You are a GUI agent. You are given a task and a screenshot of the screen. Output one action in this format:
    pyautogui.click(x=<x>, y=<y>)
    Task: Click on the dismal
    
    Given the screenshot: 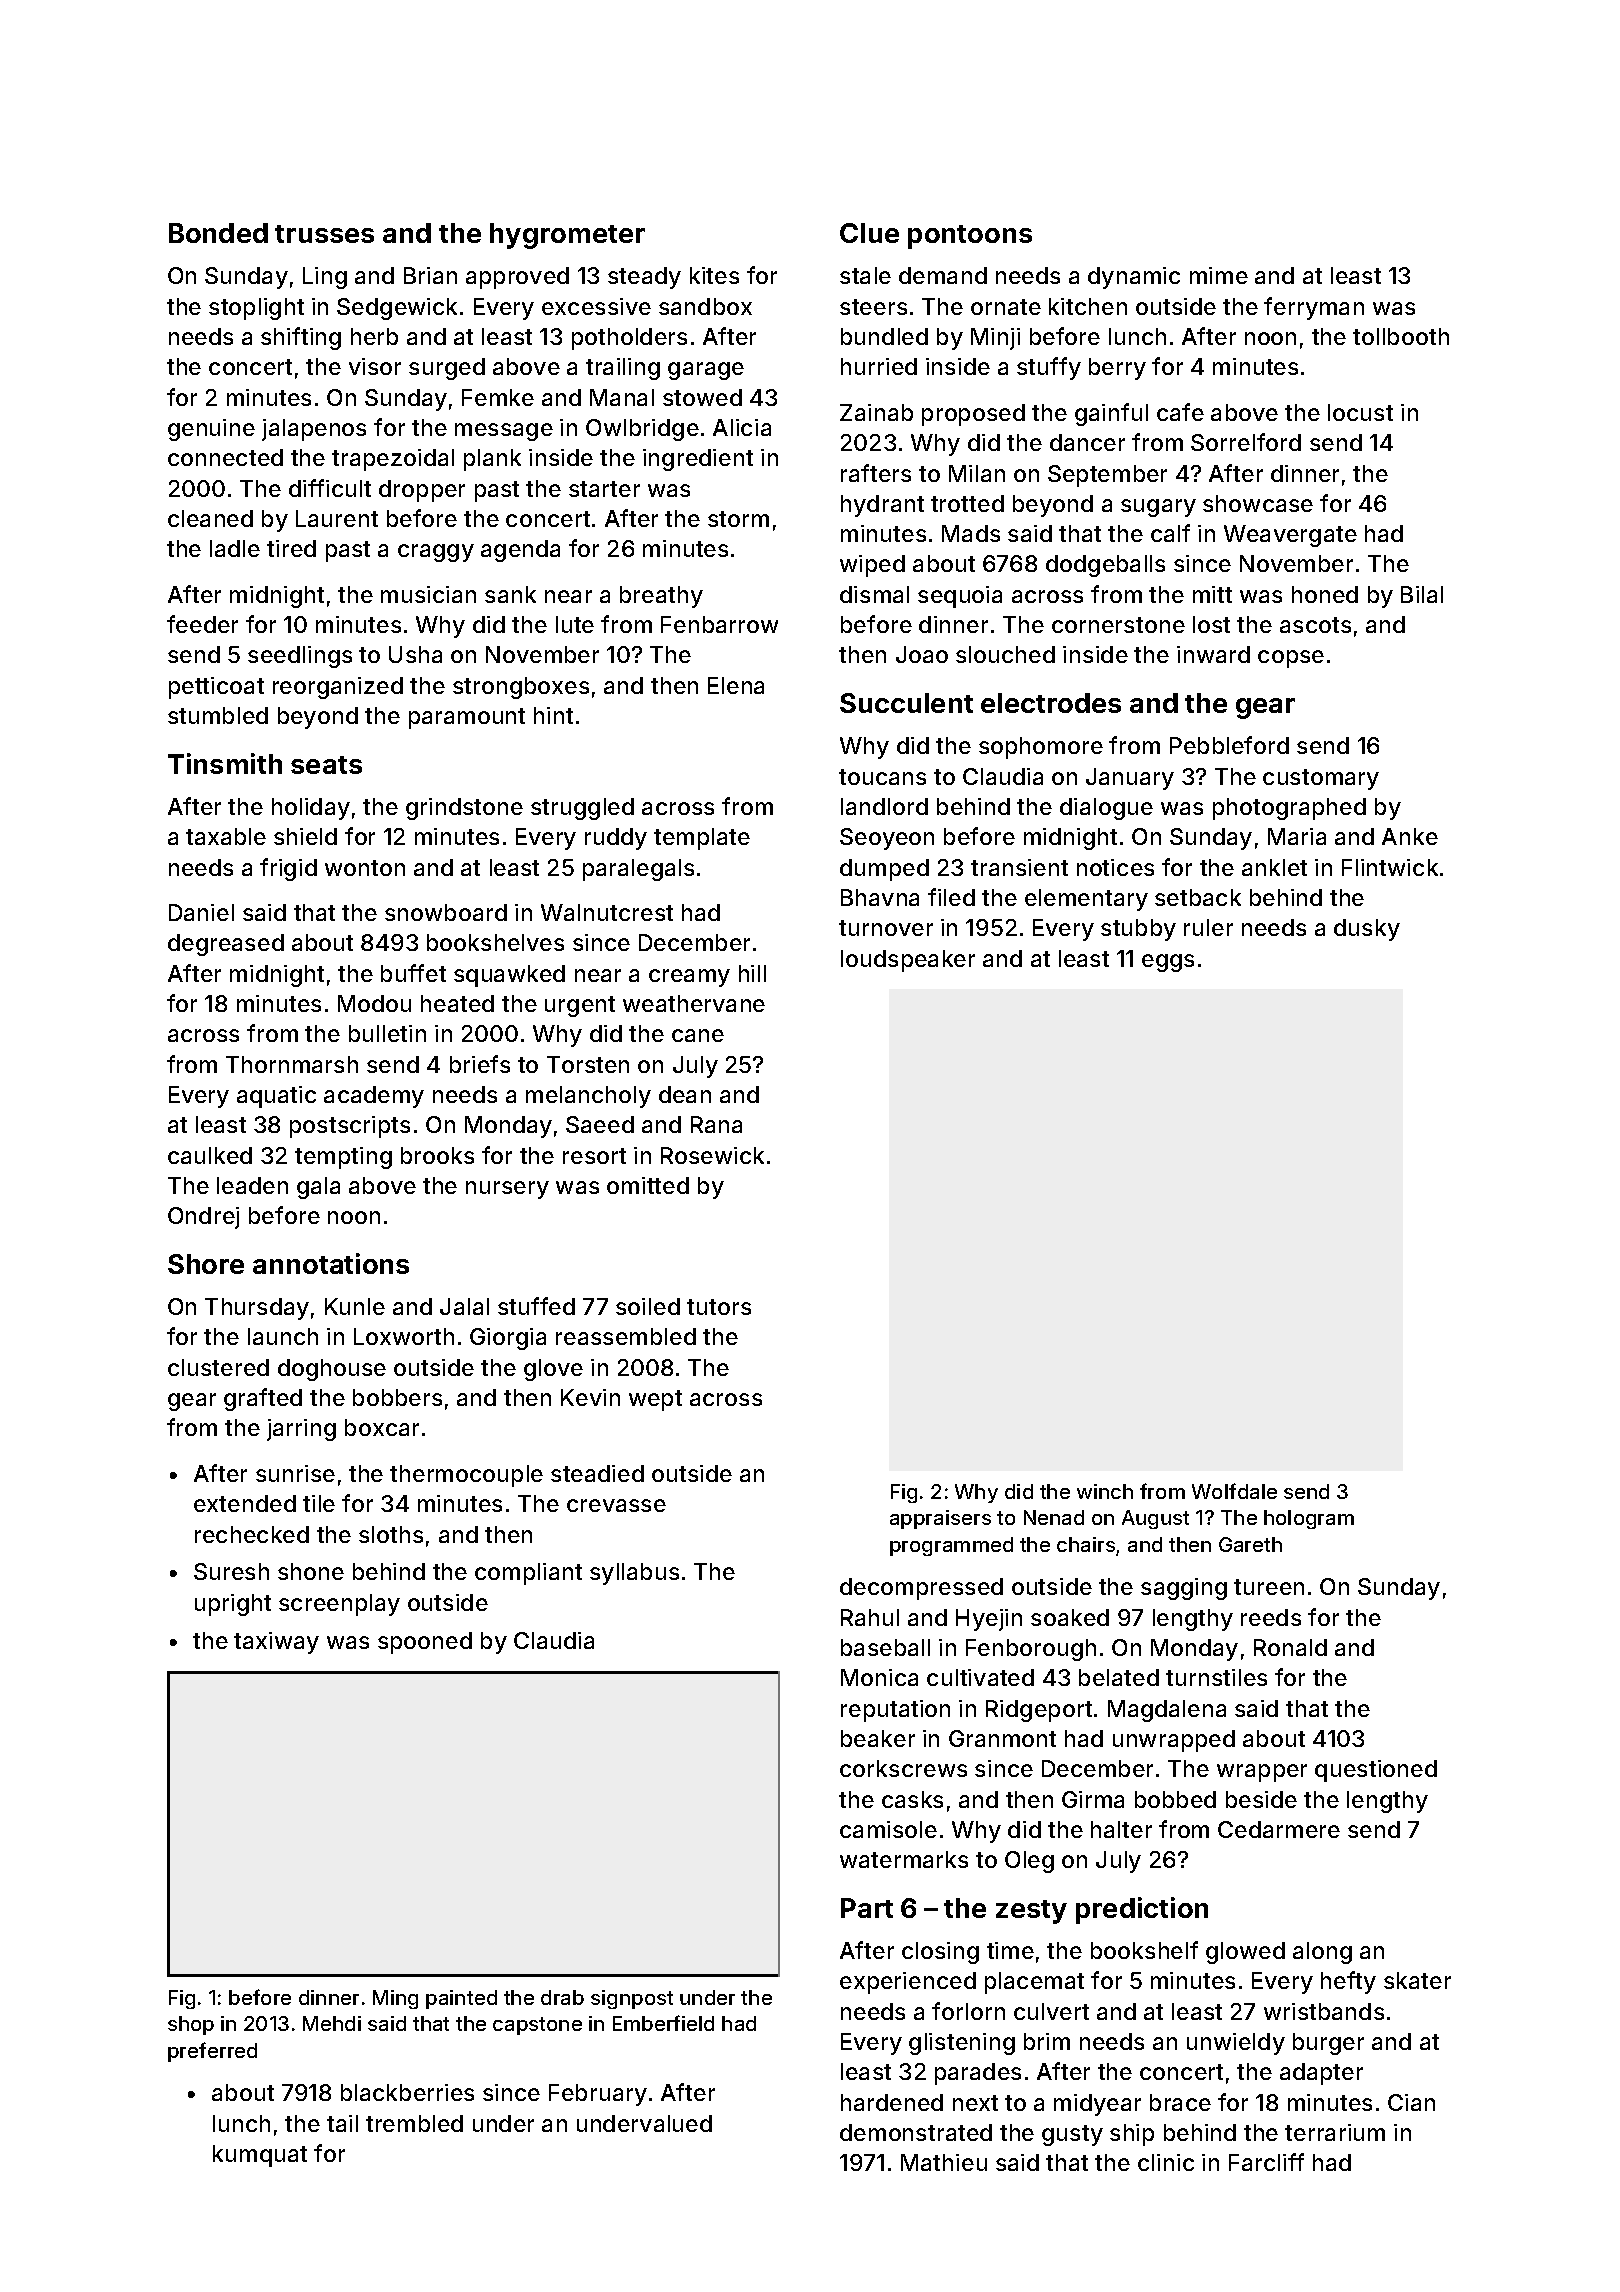 What is the action you would take?
    pyautogui.click(x=874, y=594)
